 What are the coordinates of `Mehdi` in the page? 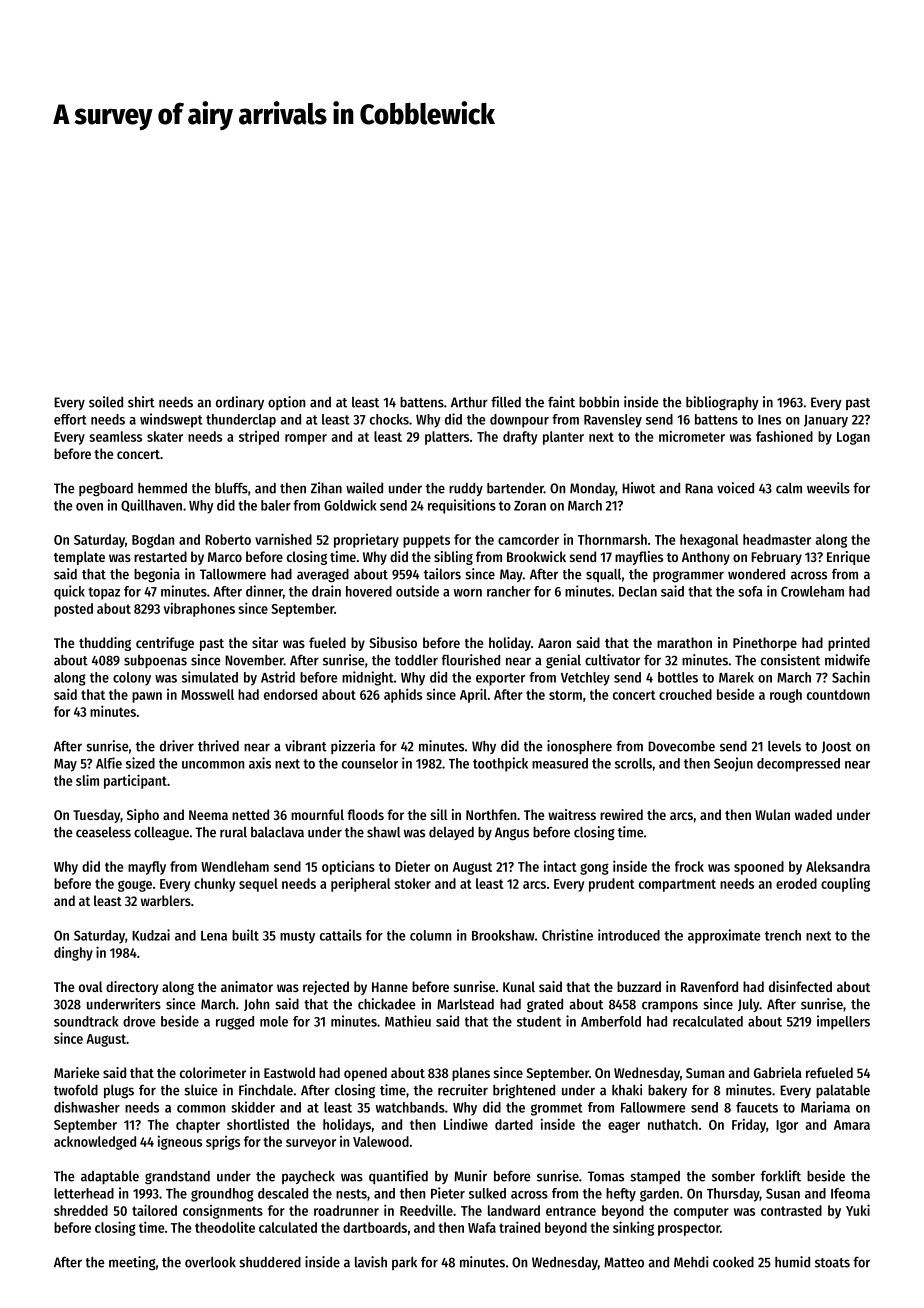 It's located at (691, 1262).
